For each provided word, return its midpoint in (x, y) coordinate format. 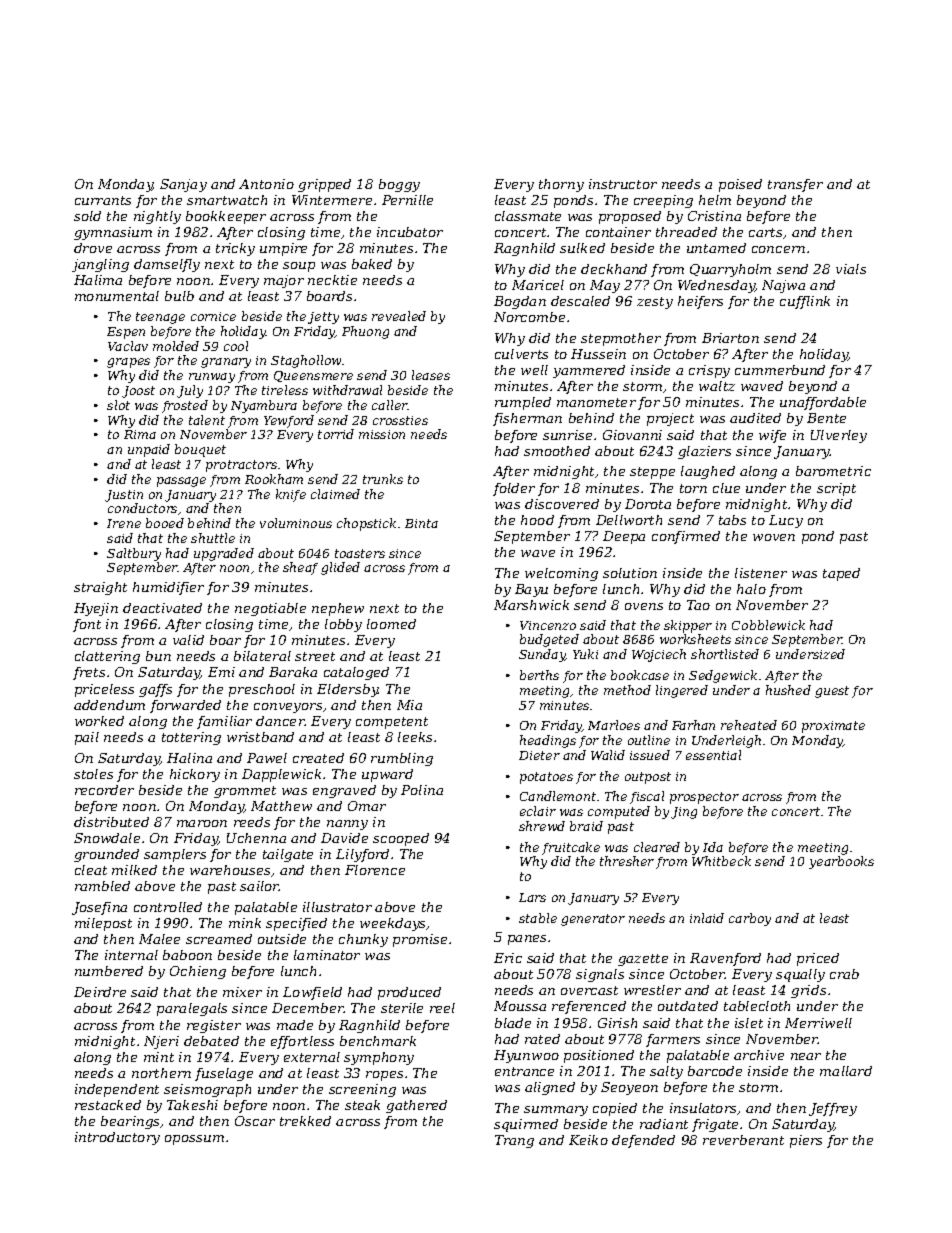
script (836, 489)
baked (372, 264)
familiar (224, 722)
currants (103, 200)
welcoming (561, 574)
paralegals (192, 1009)
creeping (663, 201)
